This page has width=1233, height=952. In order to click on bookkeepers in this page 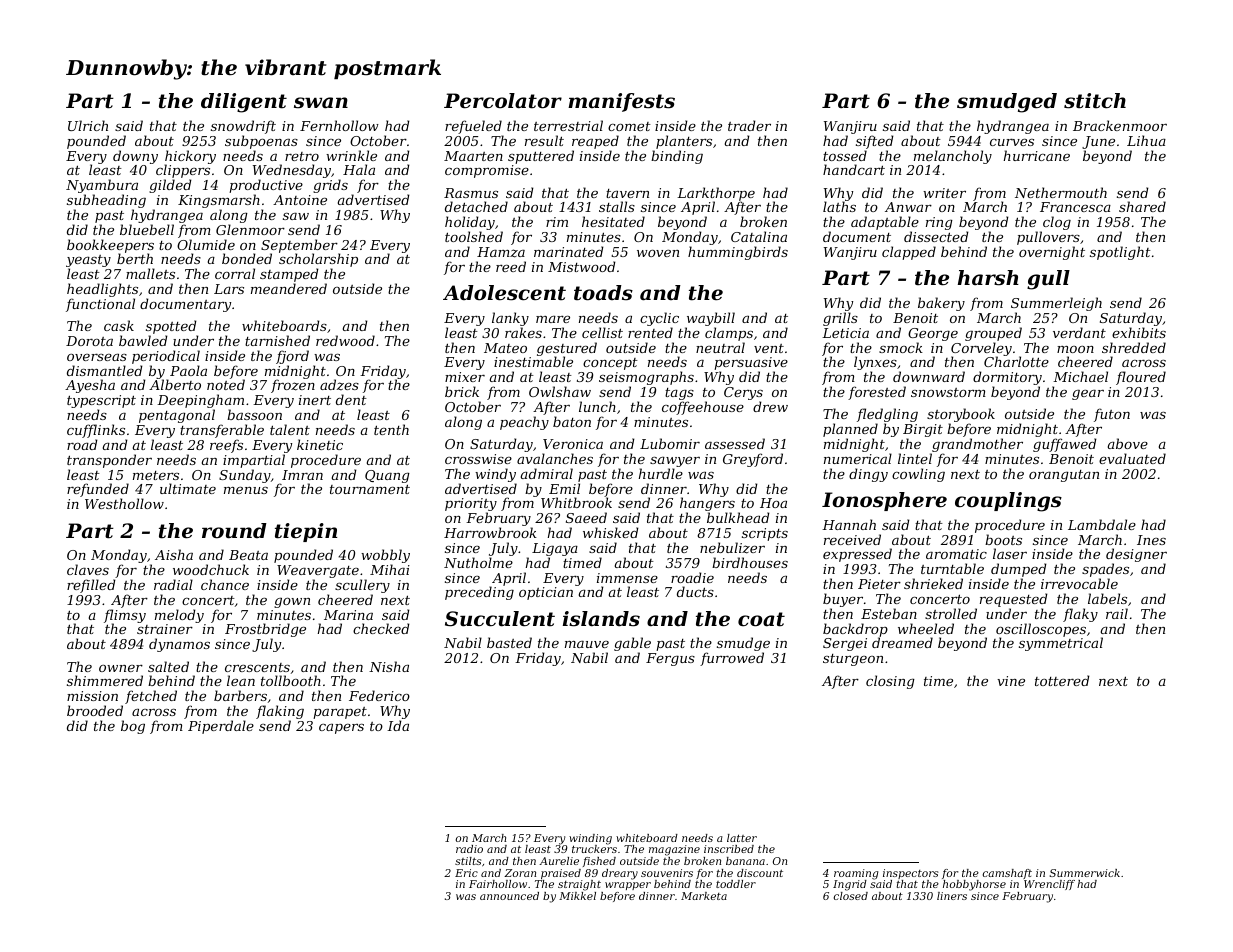, I will do `click(110, 246)`.
